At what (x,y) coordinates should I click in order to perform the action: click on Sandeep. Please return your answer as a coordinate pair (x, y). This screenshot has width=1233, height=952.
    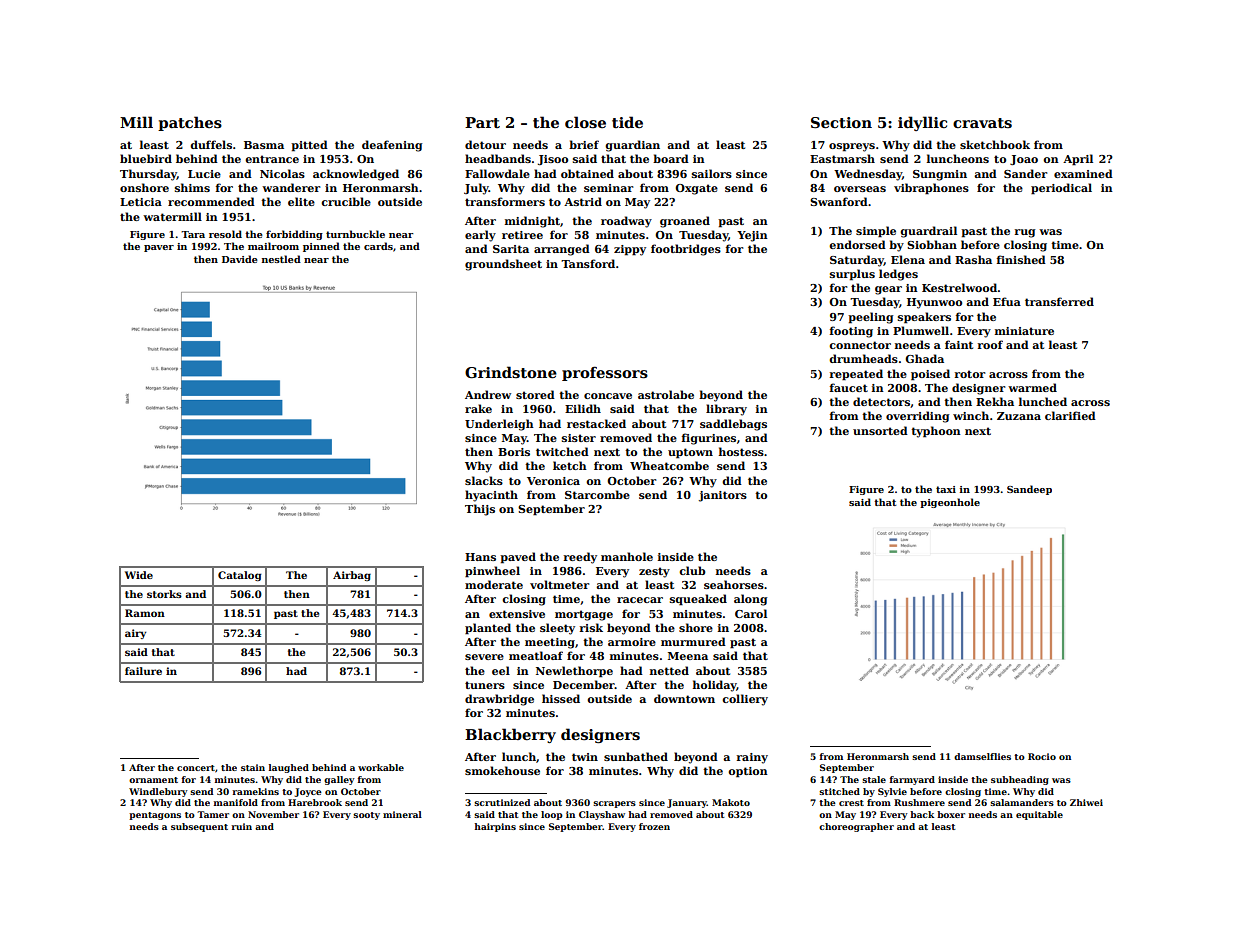
    Looking at the image, I should click on (1029, 490).
